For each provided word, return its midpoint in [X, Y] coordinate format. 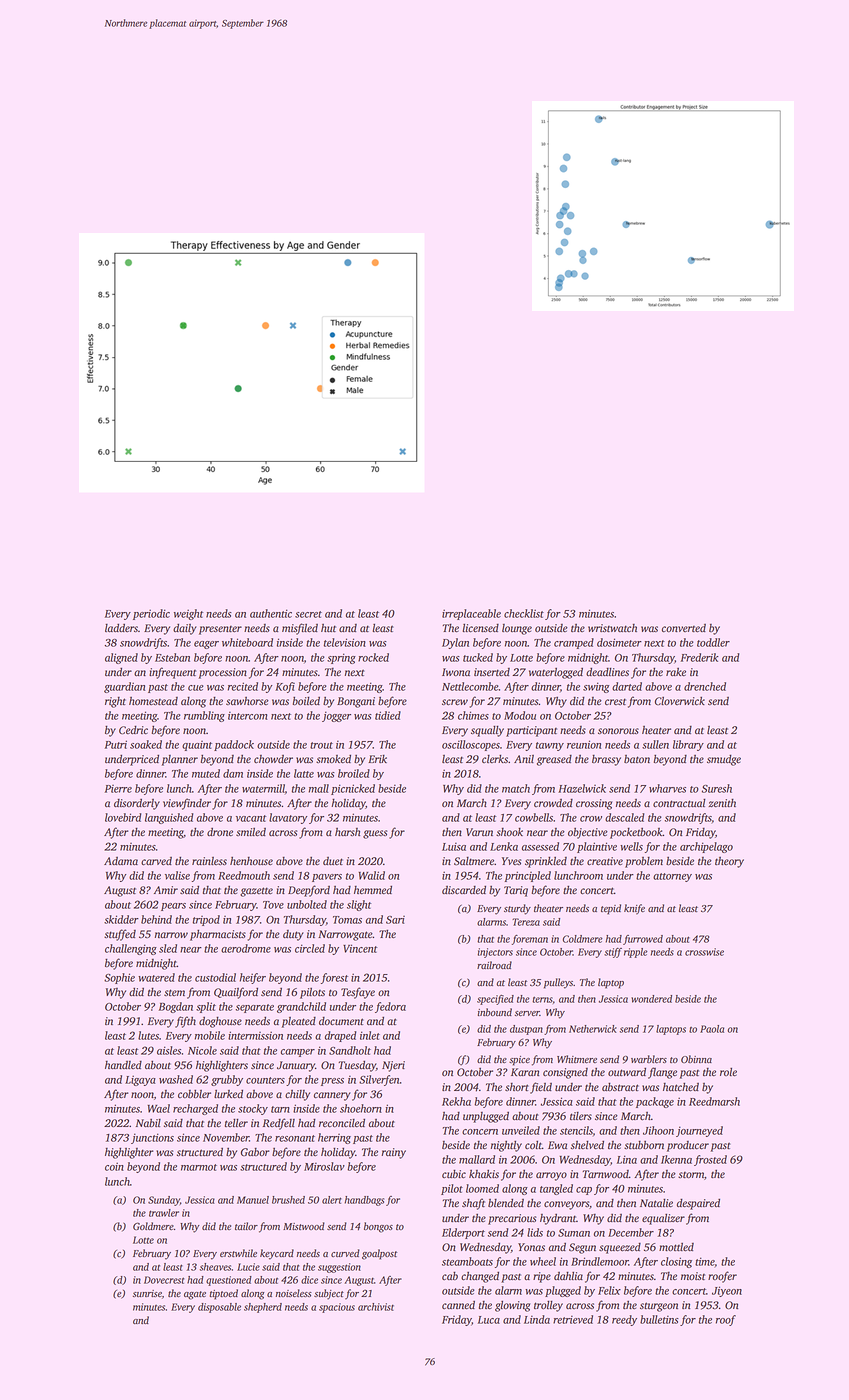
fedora [390, 1007]
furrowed [643, 940]
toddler [713, 642]
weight [189, 614]
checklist [524, 613]
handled [123, 1065]
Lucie [248, 1267]
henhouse [251, 861]
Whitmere [577, 1059]
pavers [327, 878]
